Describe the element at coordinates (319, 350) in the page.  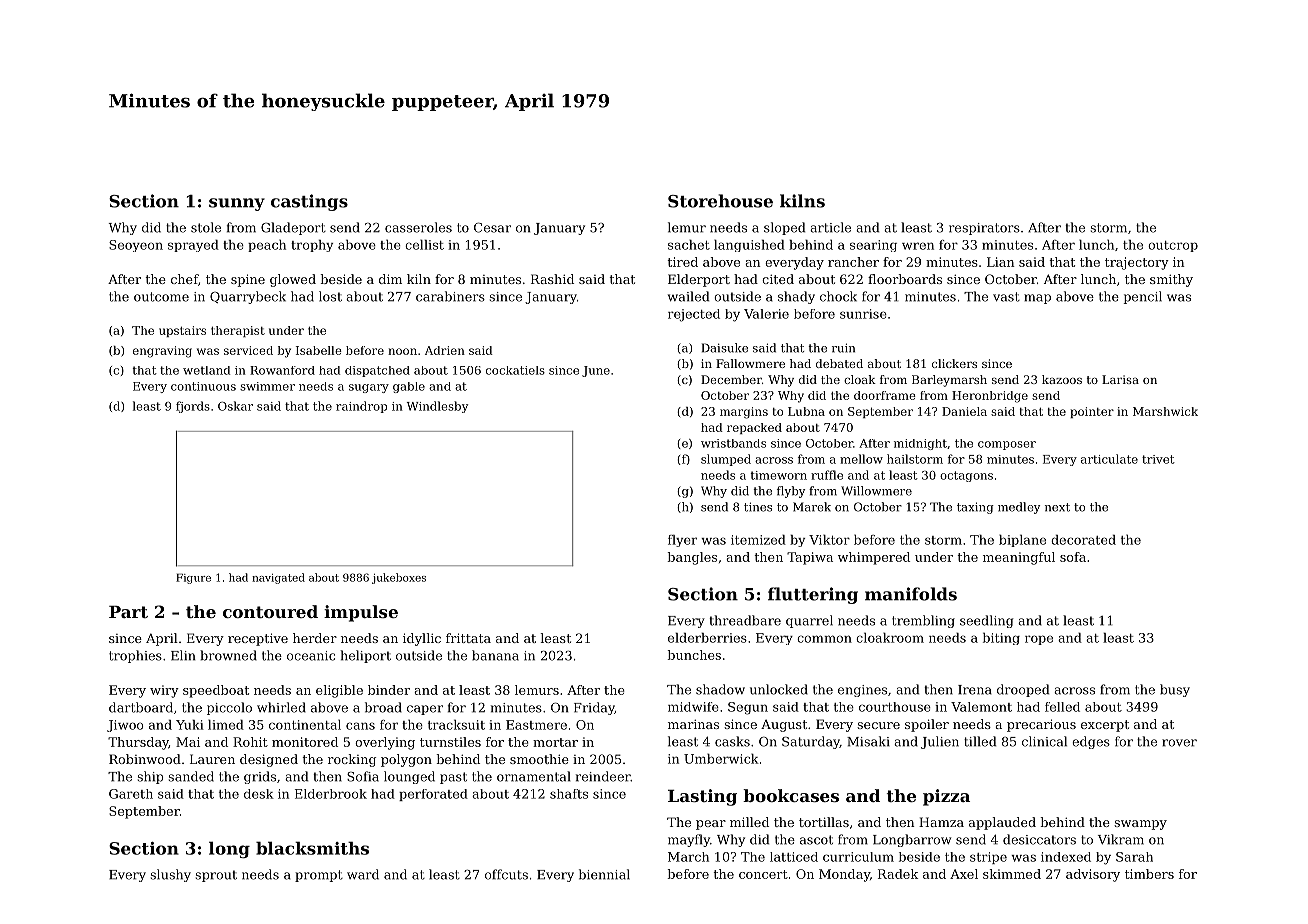
I see `Isabelle` at that location.
